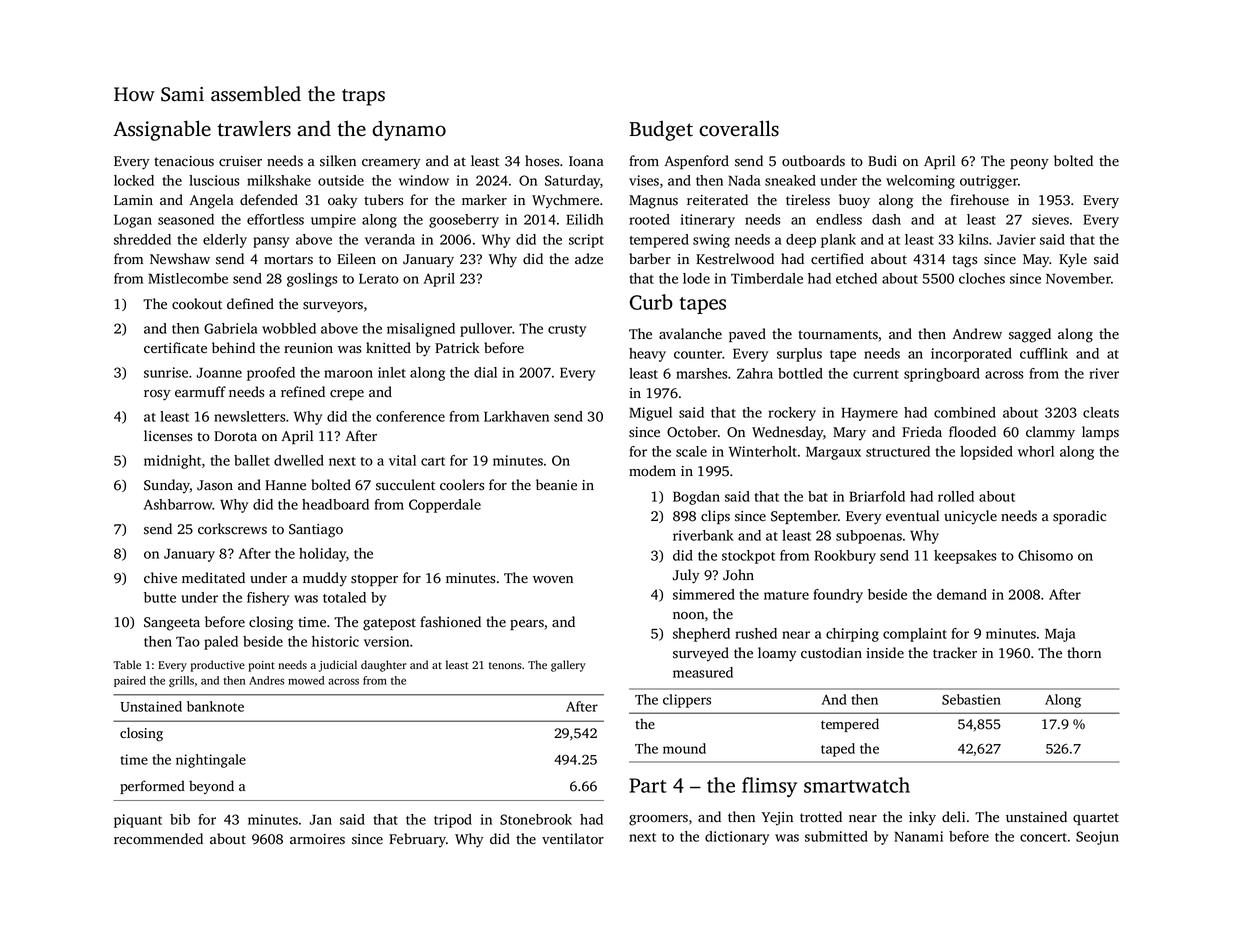 Image resolution: width=1233 pixels, height=952 pixels. Describe the element at coordinates (214, 180) in the screenshot. I see `luscious` at that location.
